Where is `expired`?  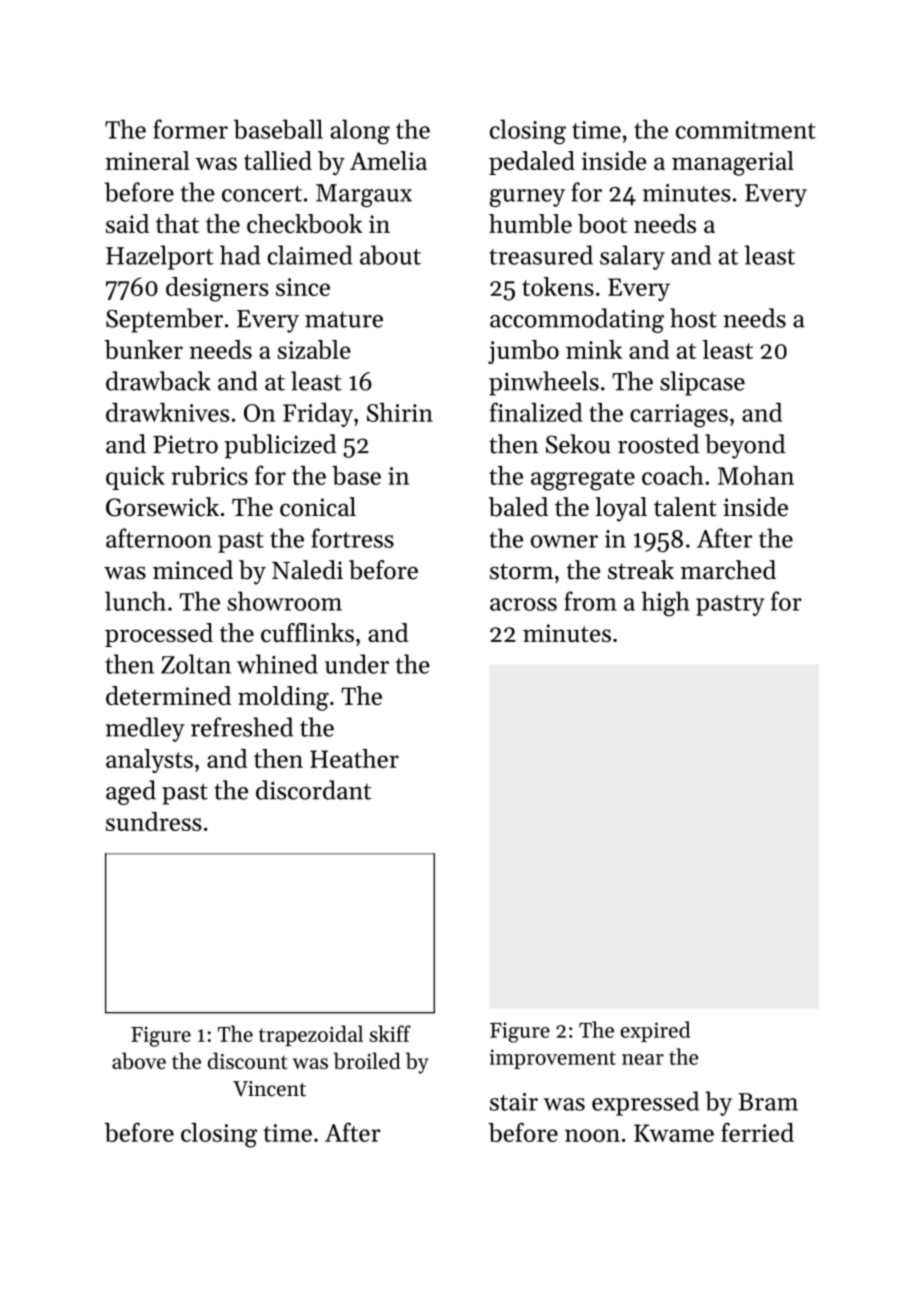 expired is located at coordinates (655, 1031).
